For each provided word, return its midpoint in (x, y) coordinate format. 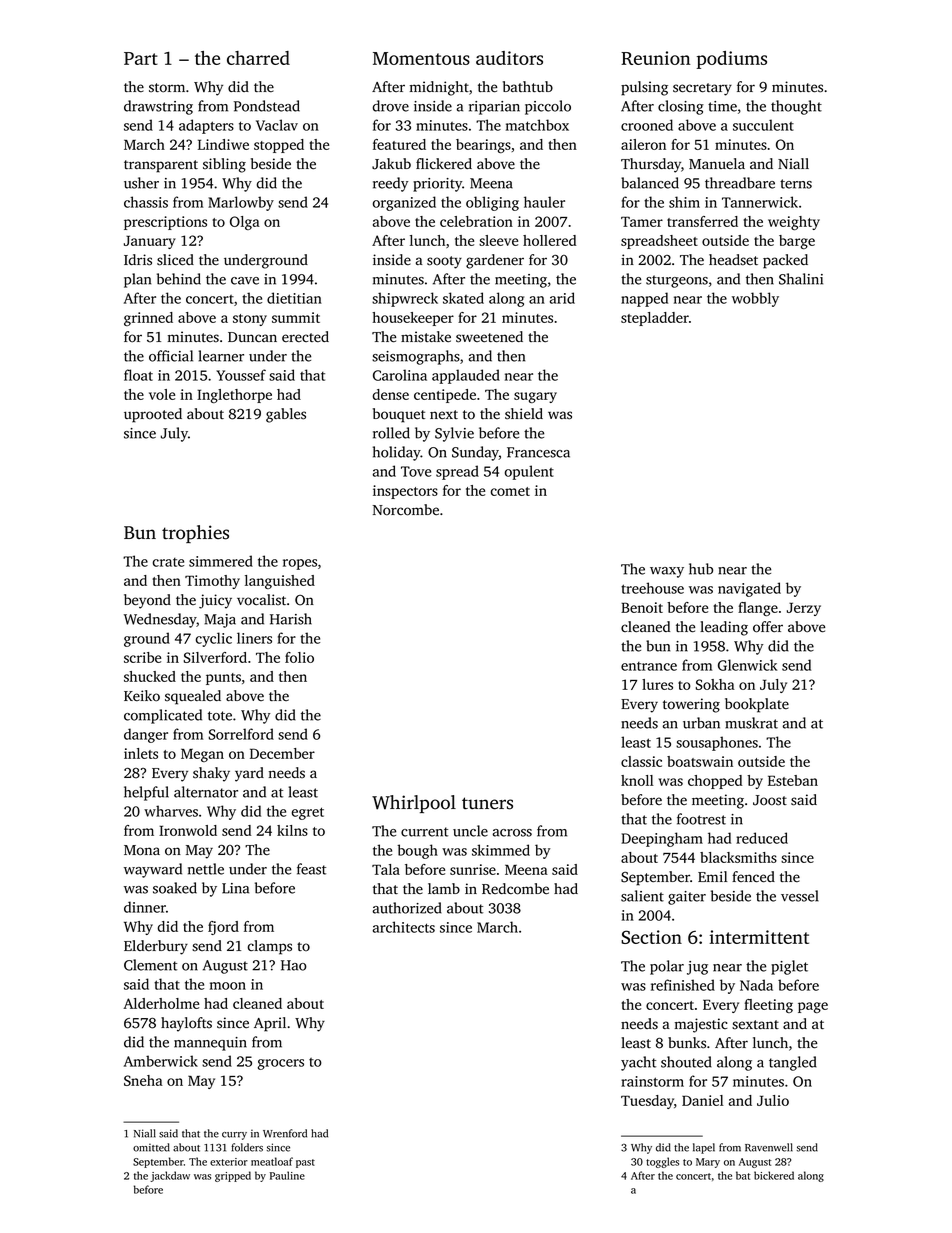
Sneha (143, 1080)
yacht (638, 1063)
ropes (300, 564)
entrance (649, 666)
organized (404, 203)
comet (510, 491)
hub (701, 569)
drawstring (158, 107)
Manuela (717, 163)
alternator (206, 792)
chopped (715, 782)
